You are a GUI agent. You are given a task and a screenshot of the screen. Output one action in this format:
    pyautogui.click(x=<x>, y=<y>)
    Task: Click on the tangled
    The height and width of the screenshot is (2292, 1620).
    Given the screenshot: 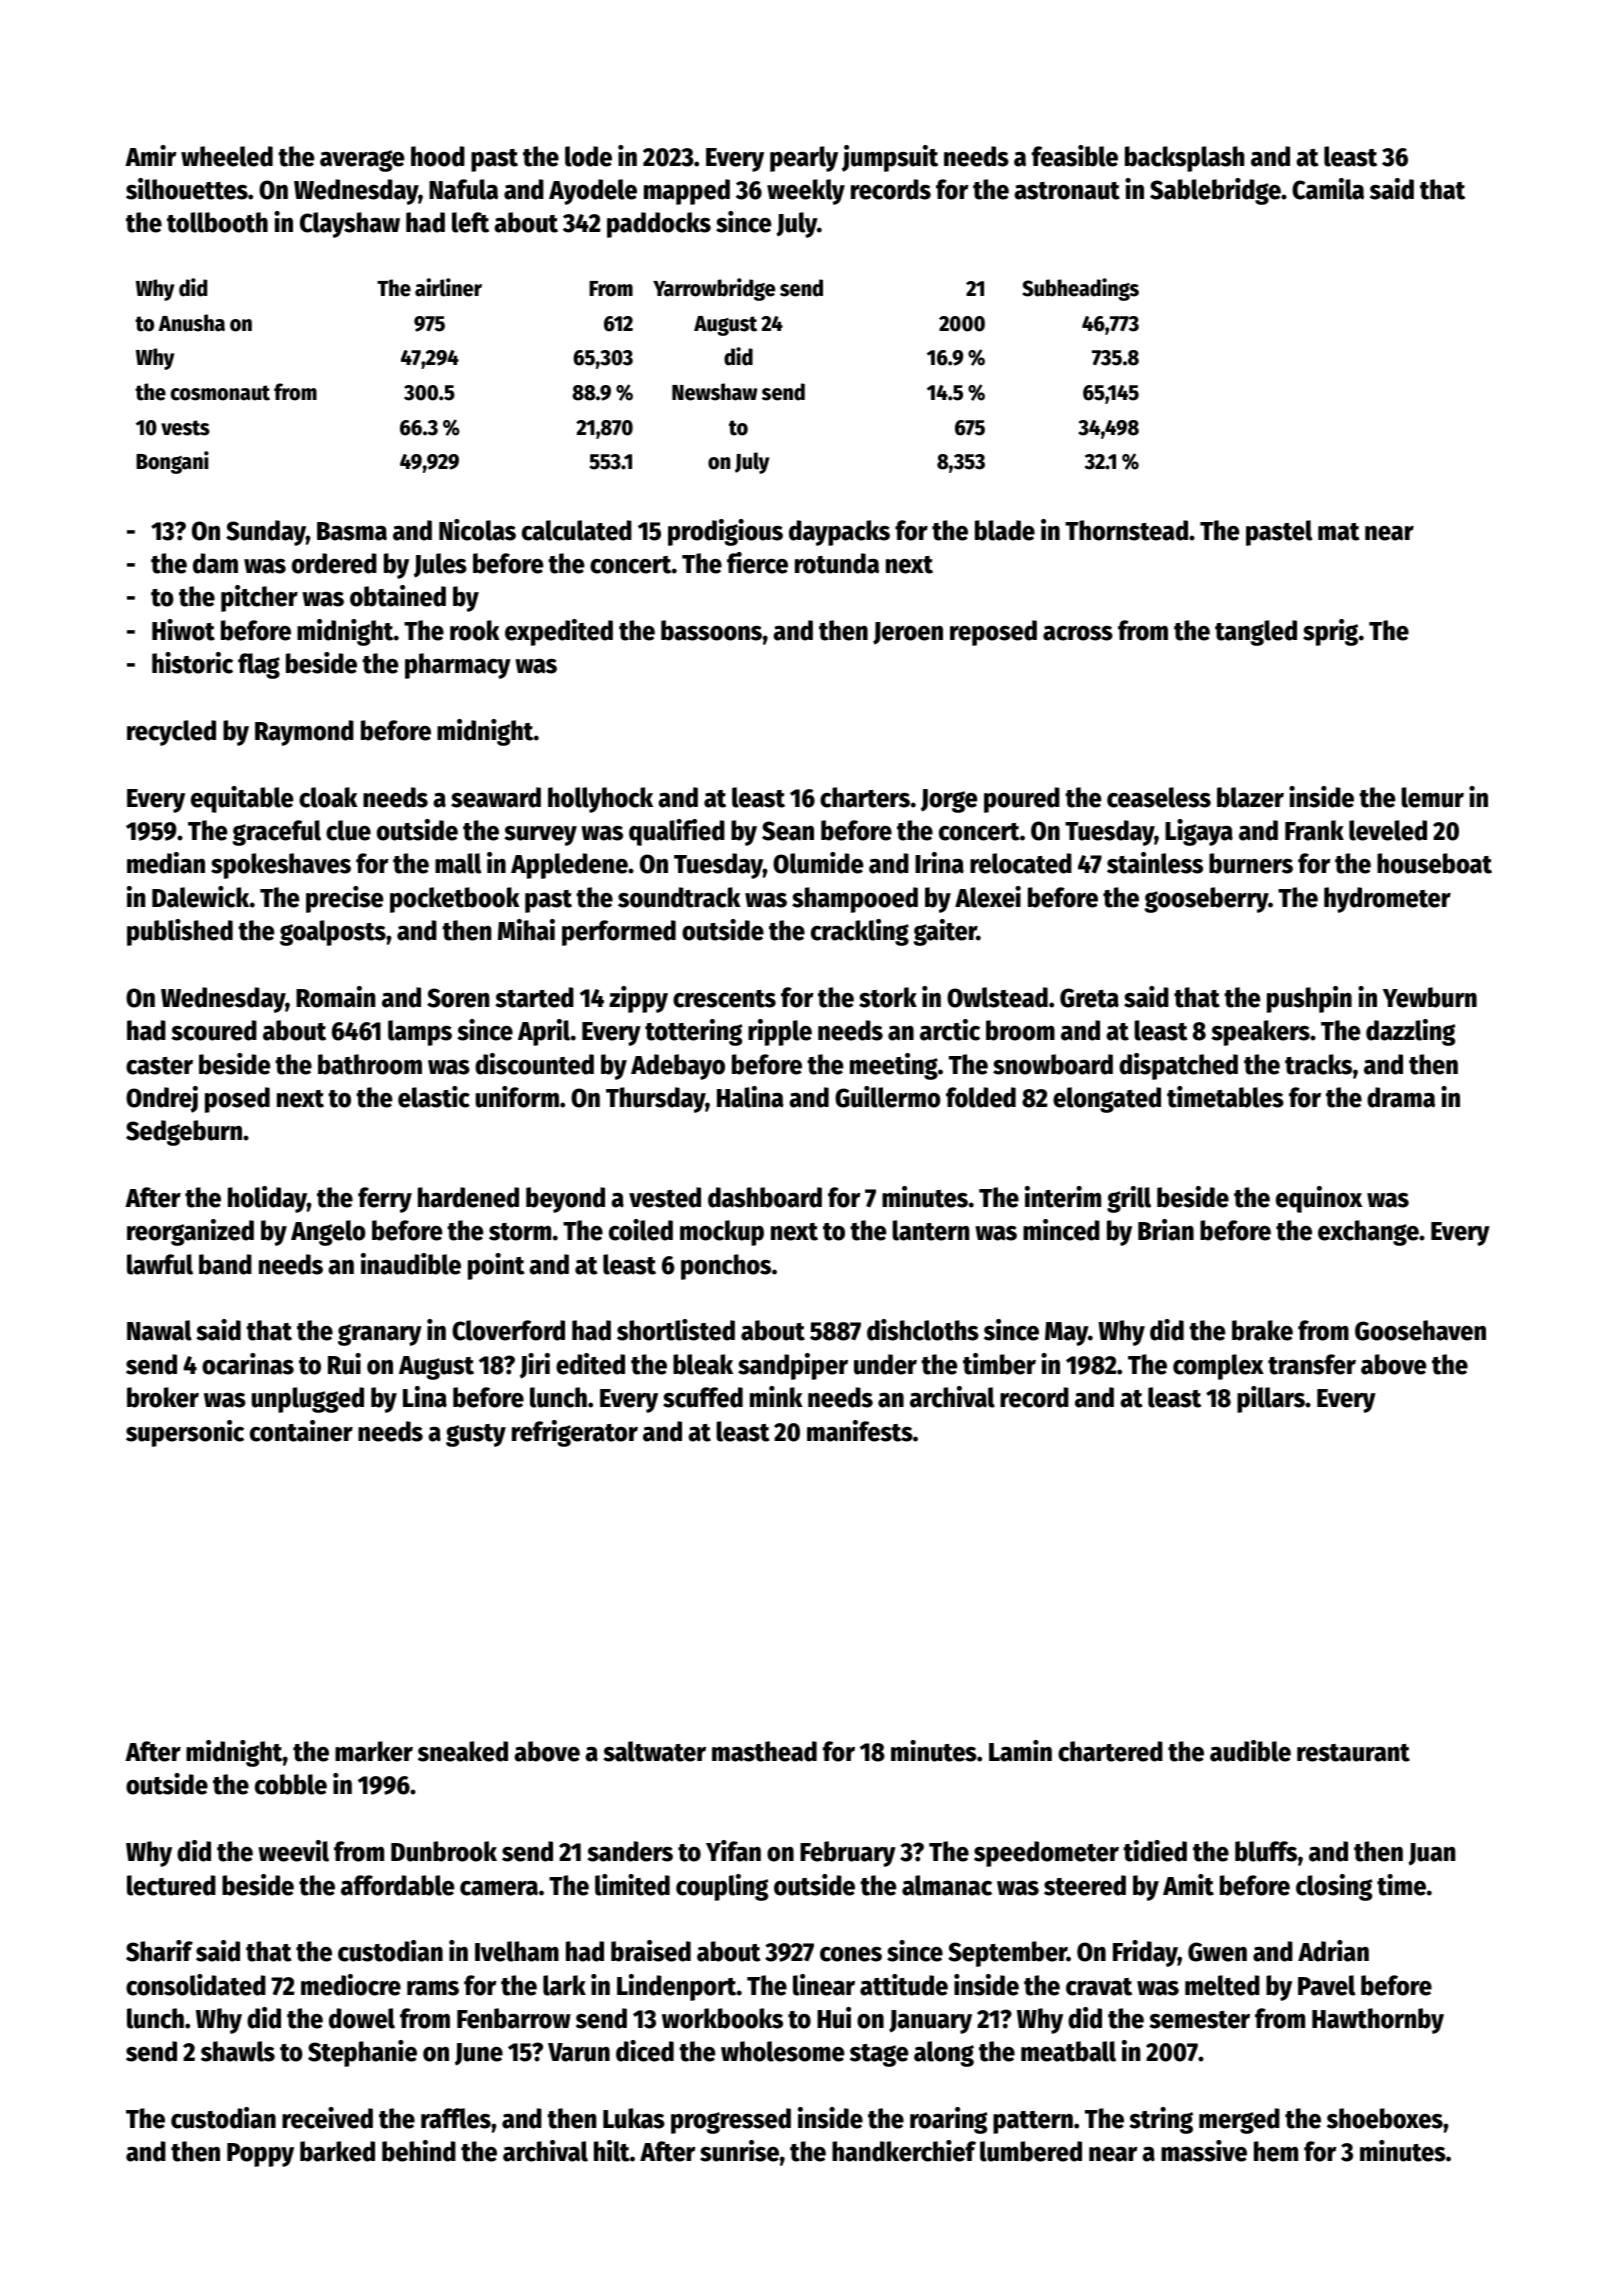 What is the action you would take?
    pyautogui.click(x=1256, y=633)
